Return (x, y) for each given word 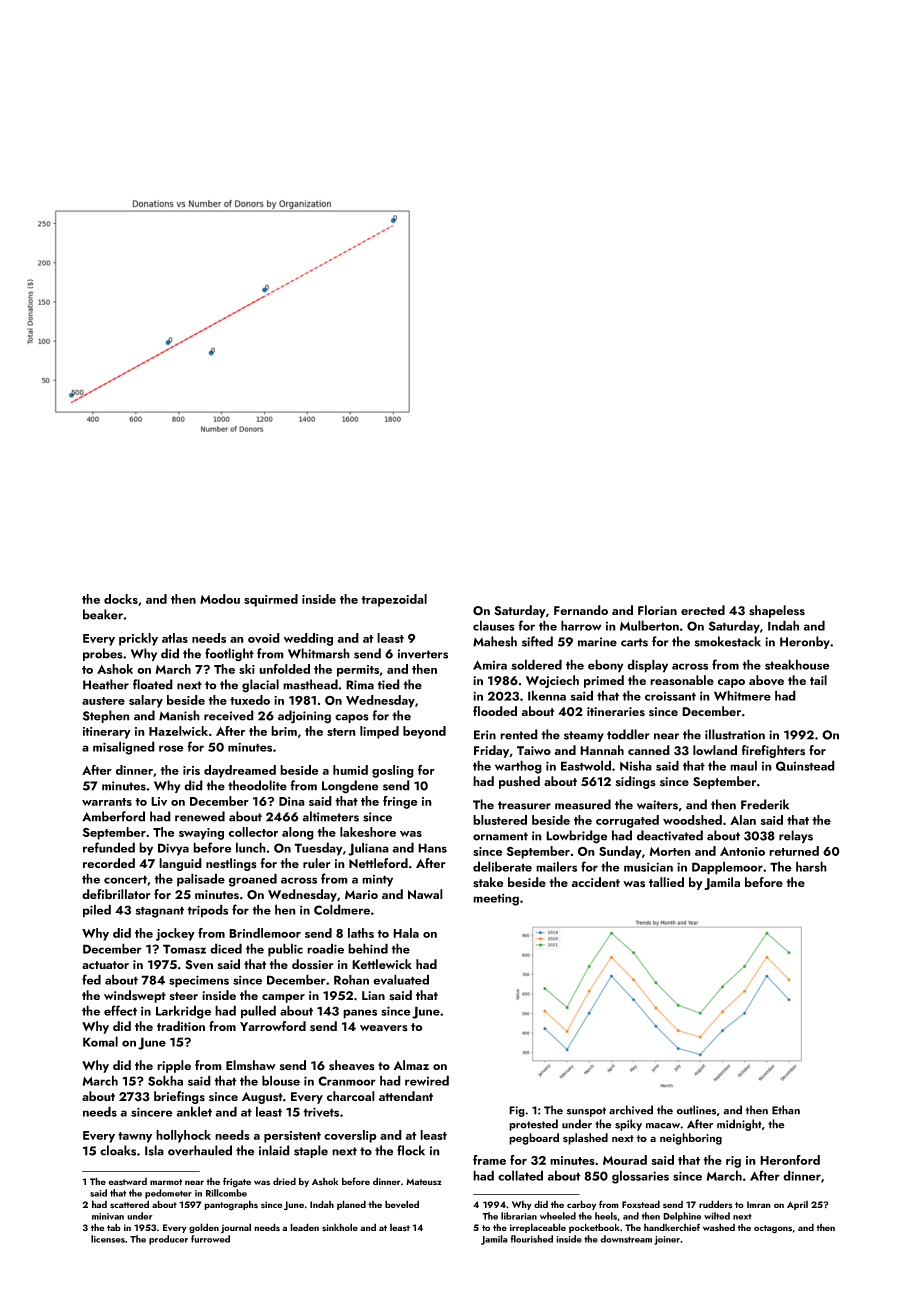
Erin (485, 735)
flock (411, 1150)
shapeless (777, 611)
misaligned (124, 748)
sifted (537, 641)
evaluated (401, 979)
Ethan (786, 1110)
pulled (258, 1012)
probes (103, 654)
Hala (406, 933)
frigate (237, 1182)
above (766, 680)
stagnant (159, 912)
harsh (811, 866)
